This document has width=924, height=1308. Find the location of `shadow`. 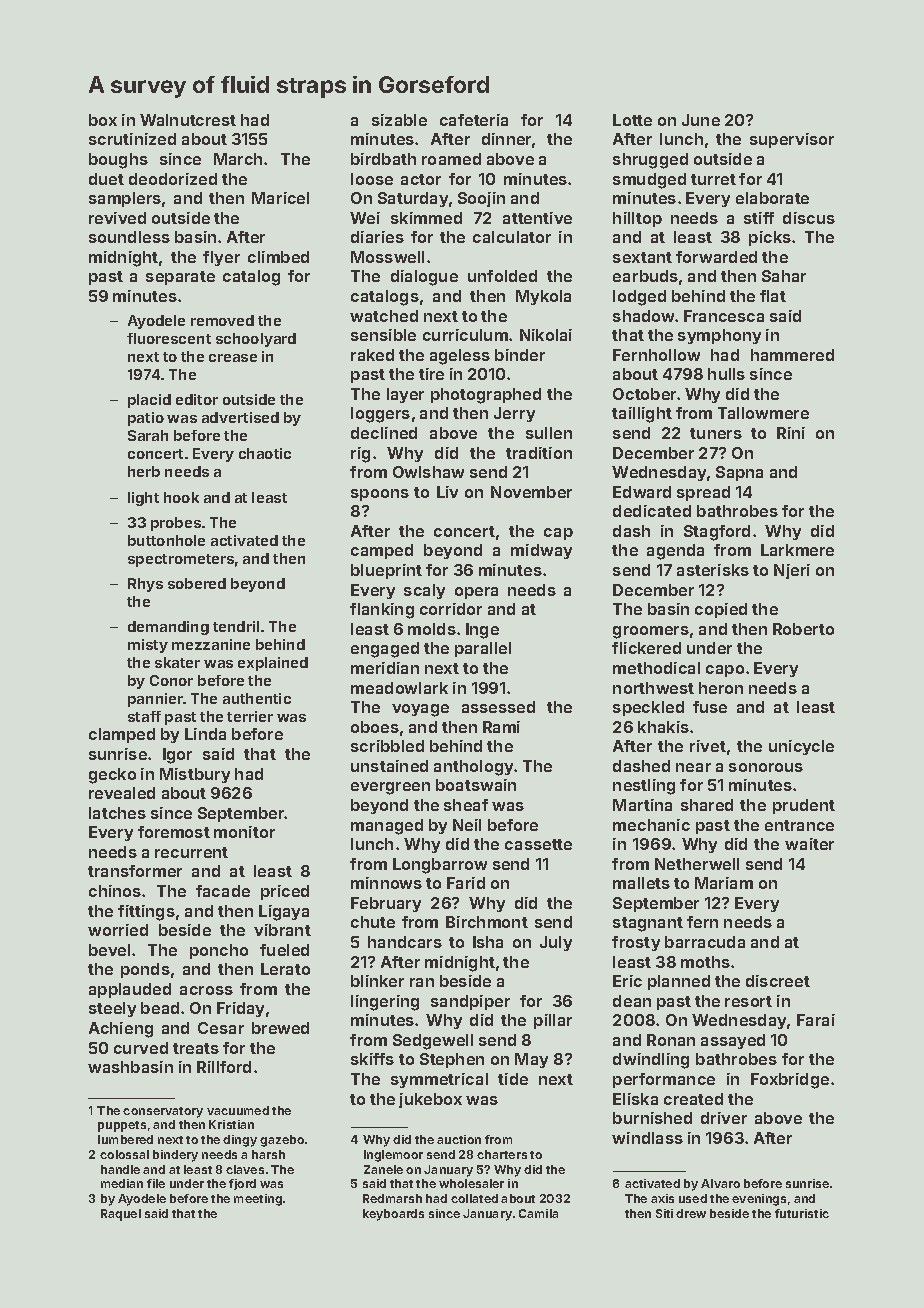

shadow is located at coordinates (643, 316).
